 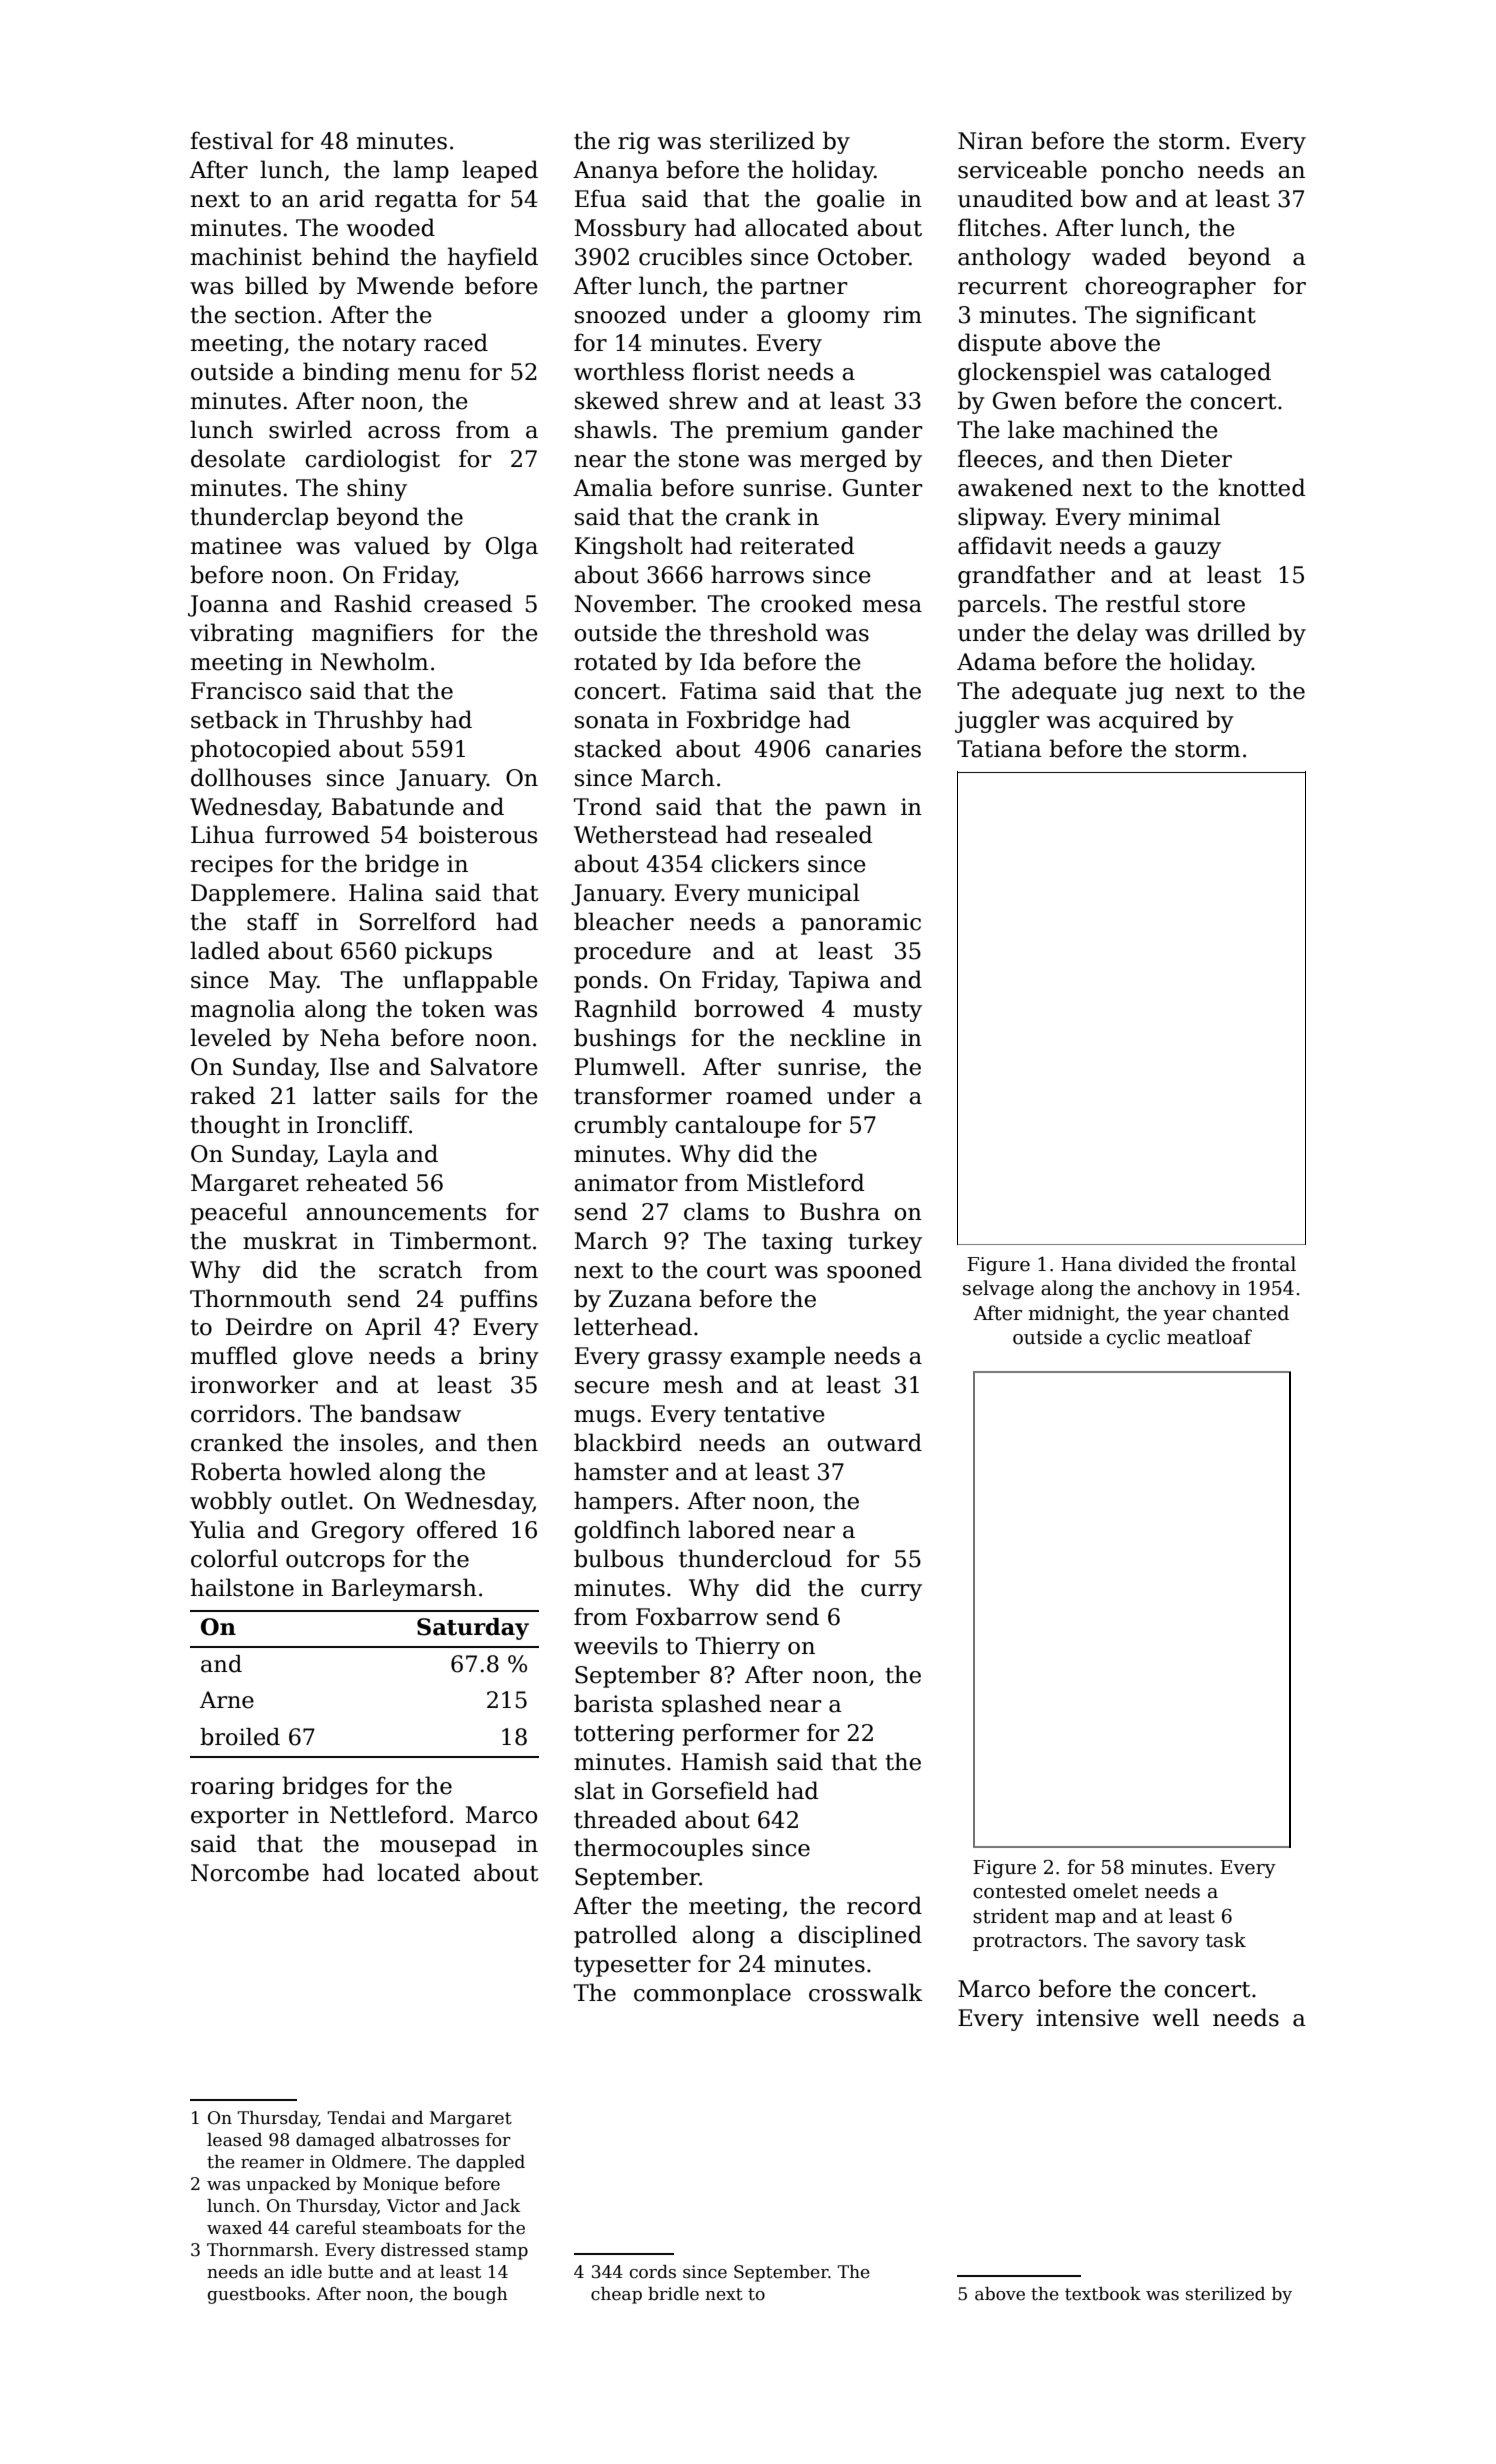 I want to click on guestbooks, so click(x=256, y=2295).
